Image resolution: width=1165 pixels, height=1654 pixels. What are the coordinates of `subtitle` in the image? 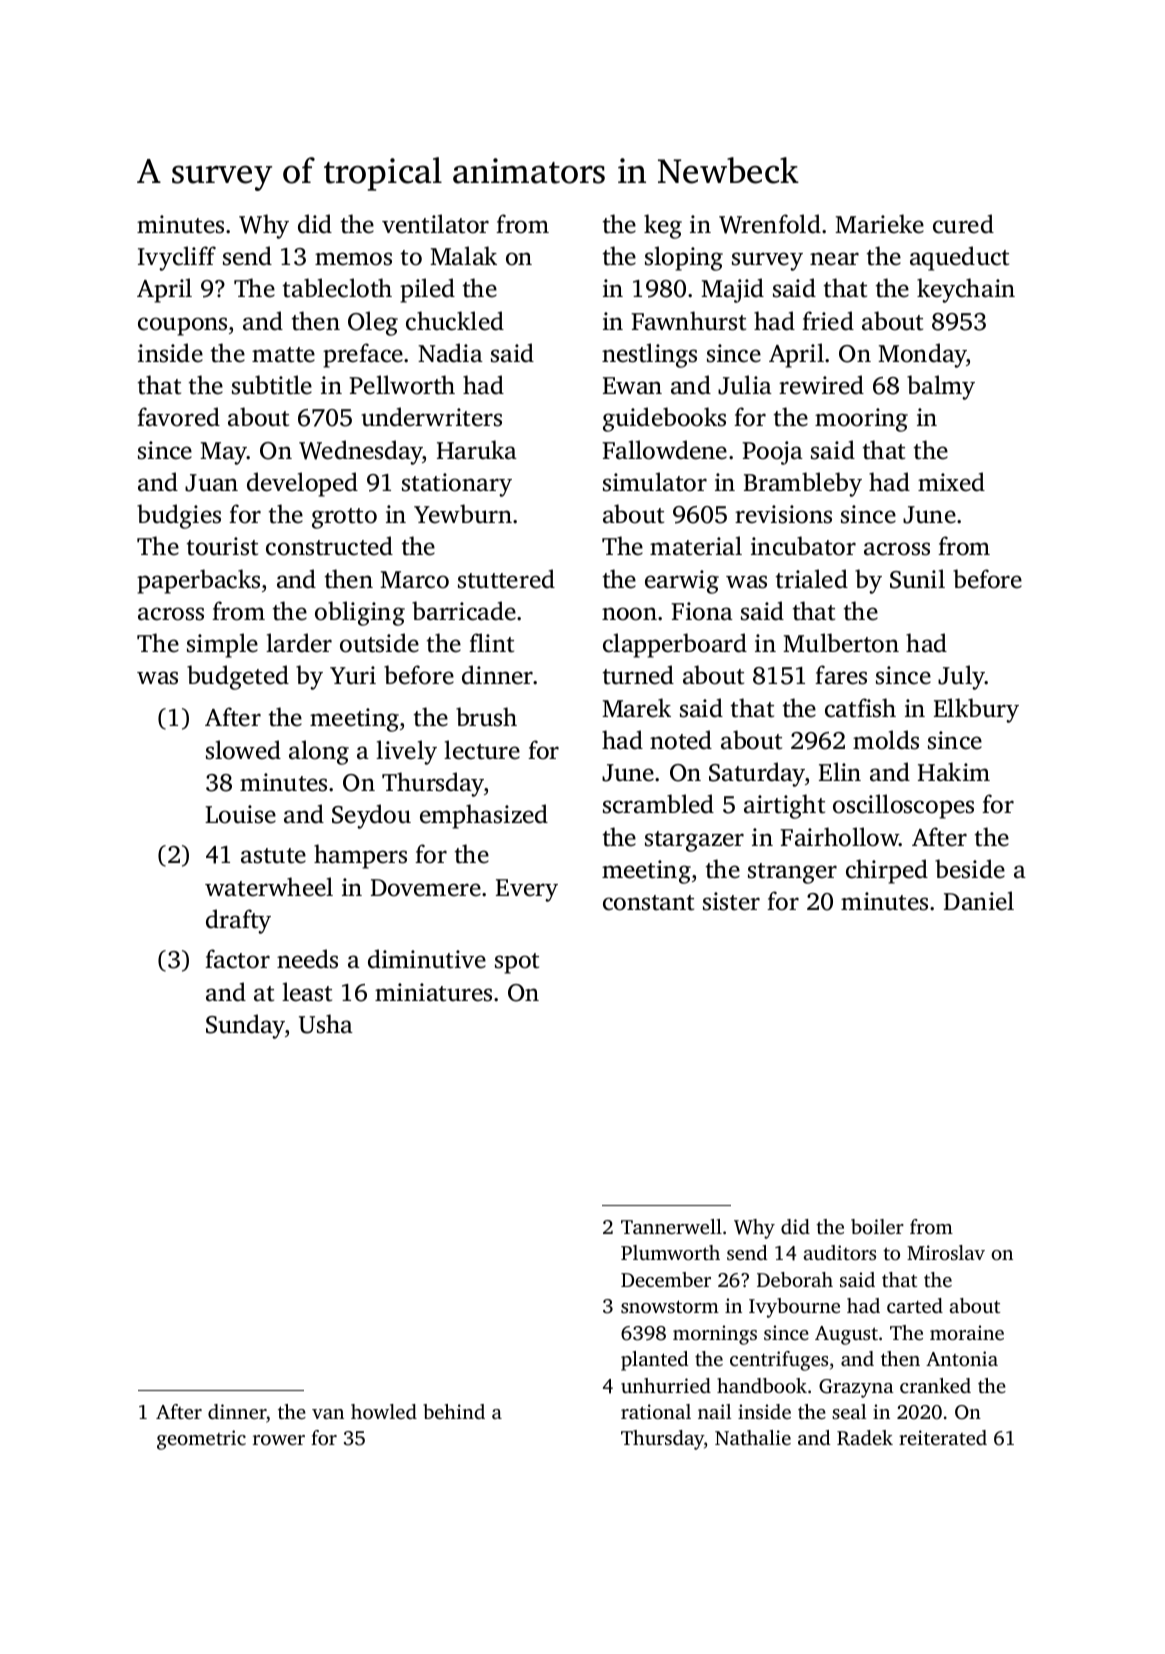 It's located at (272, 385).
